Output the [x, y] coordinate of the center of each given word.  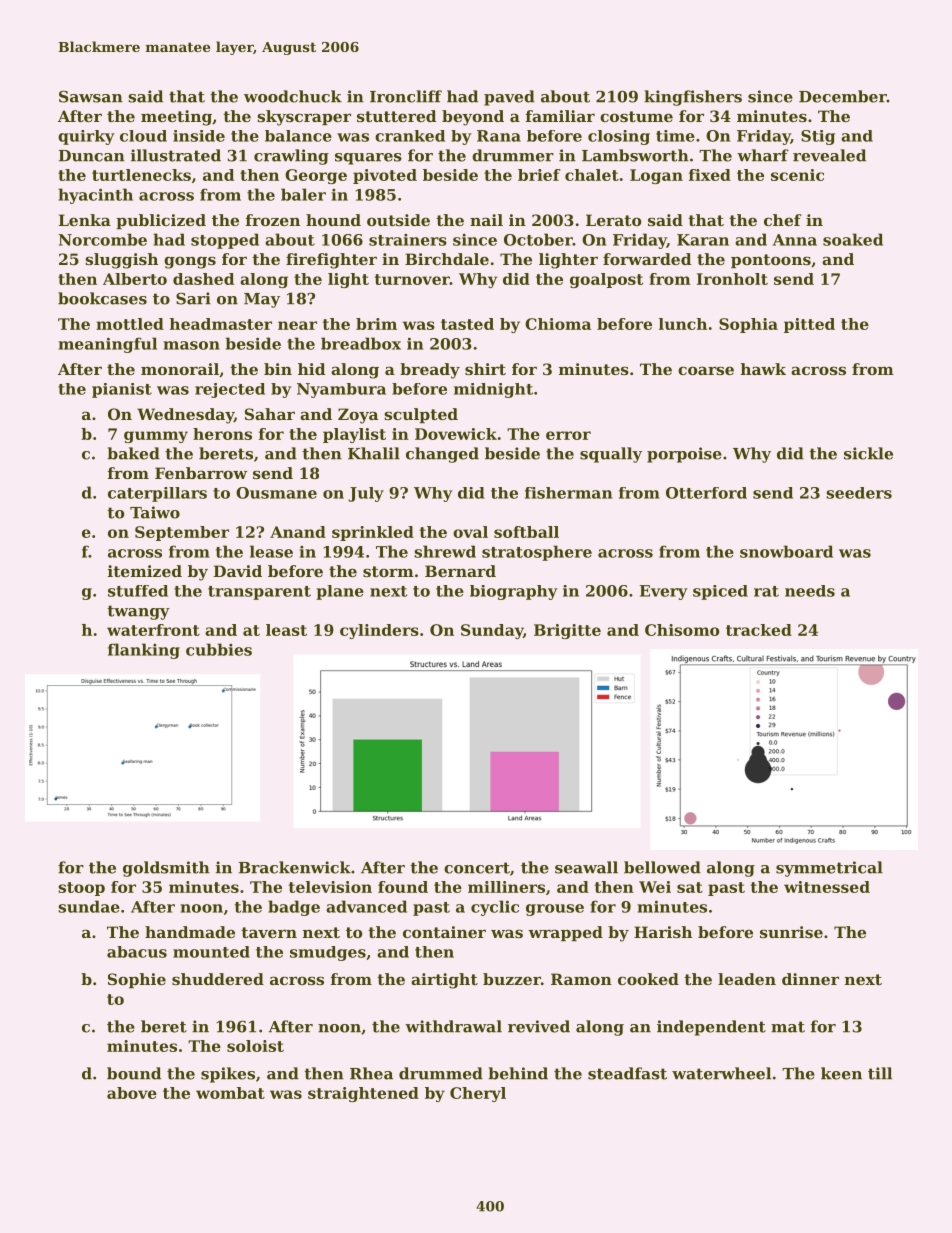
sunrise [791, 932]
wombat [230, 1093]
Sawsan [91, 96]
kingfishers [693, 98]
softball [526, 532]
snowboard [786, 551]
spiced [720, 592]
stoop [81, 889]
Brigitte [567, 631]
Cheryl [478, 1094]
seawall [586, 867]
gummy [156, 437]
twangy [138, 612]
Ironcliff [406, 96]
